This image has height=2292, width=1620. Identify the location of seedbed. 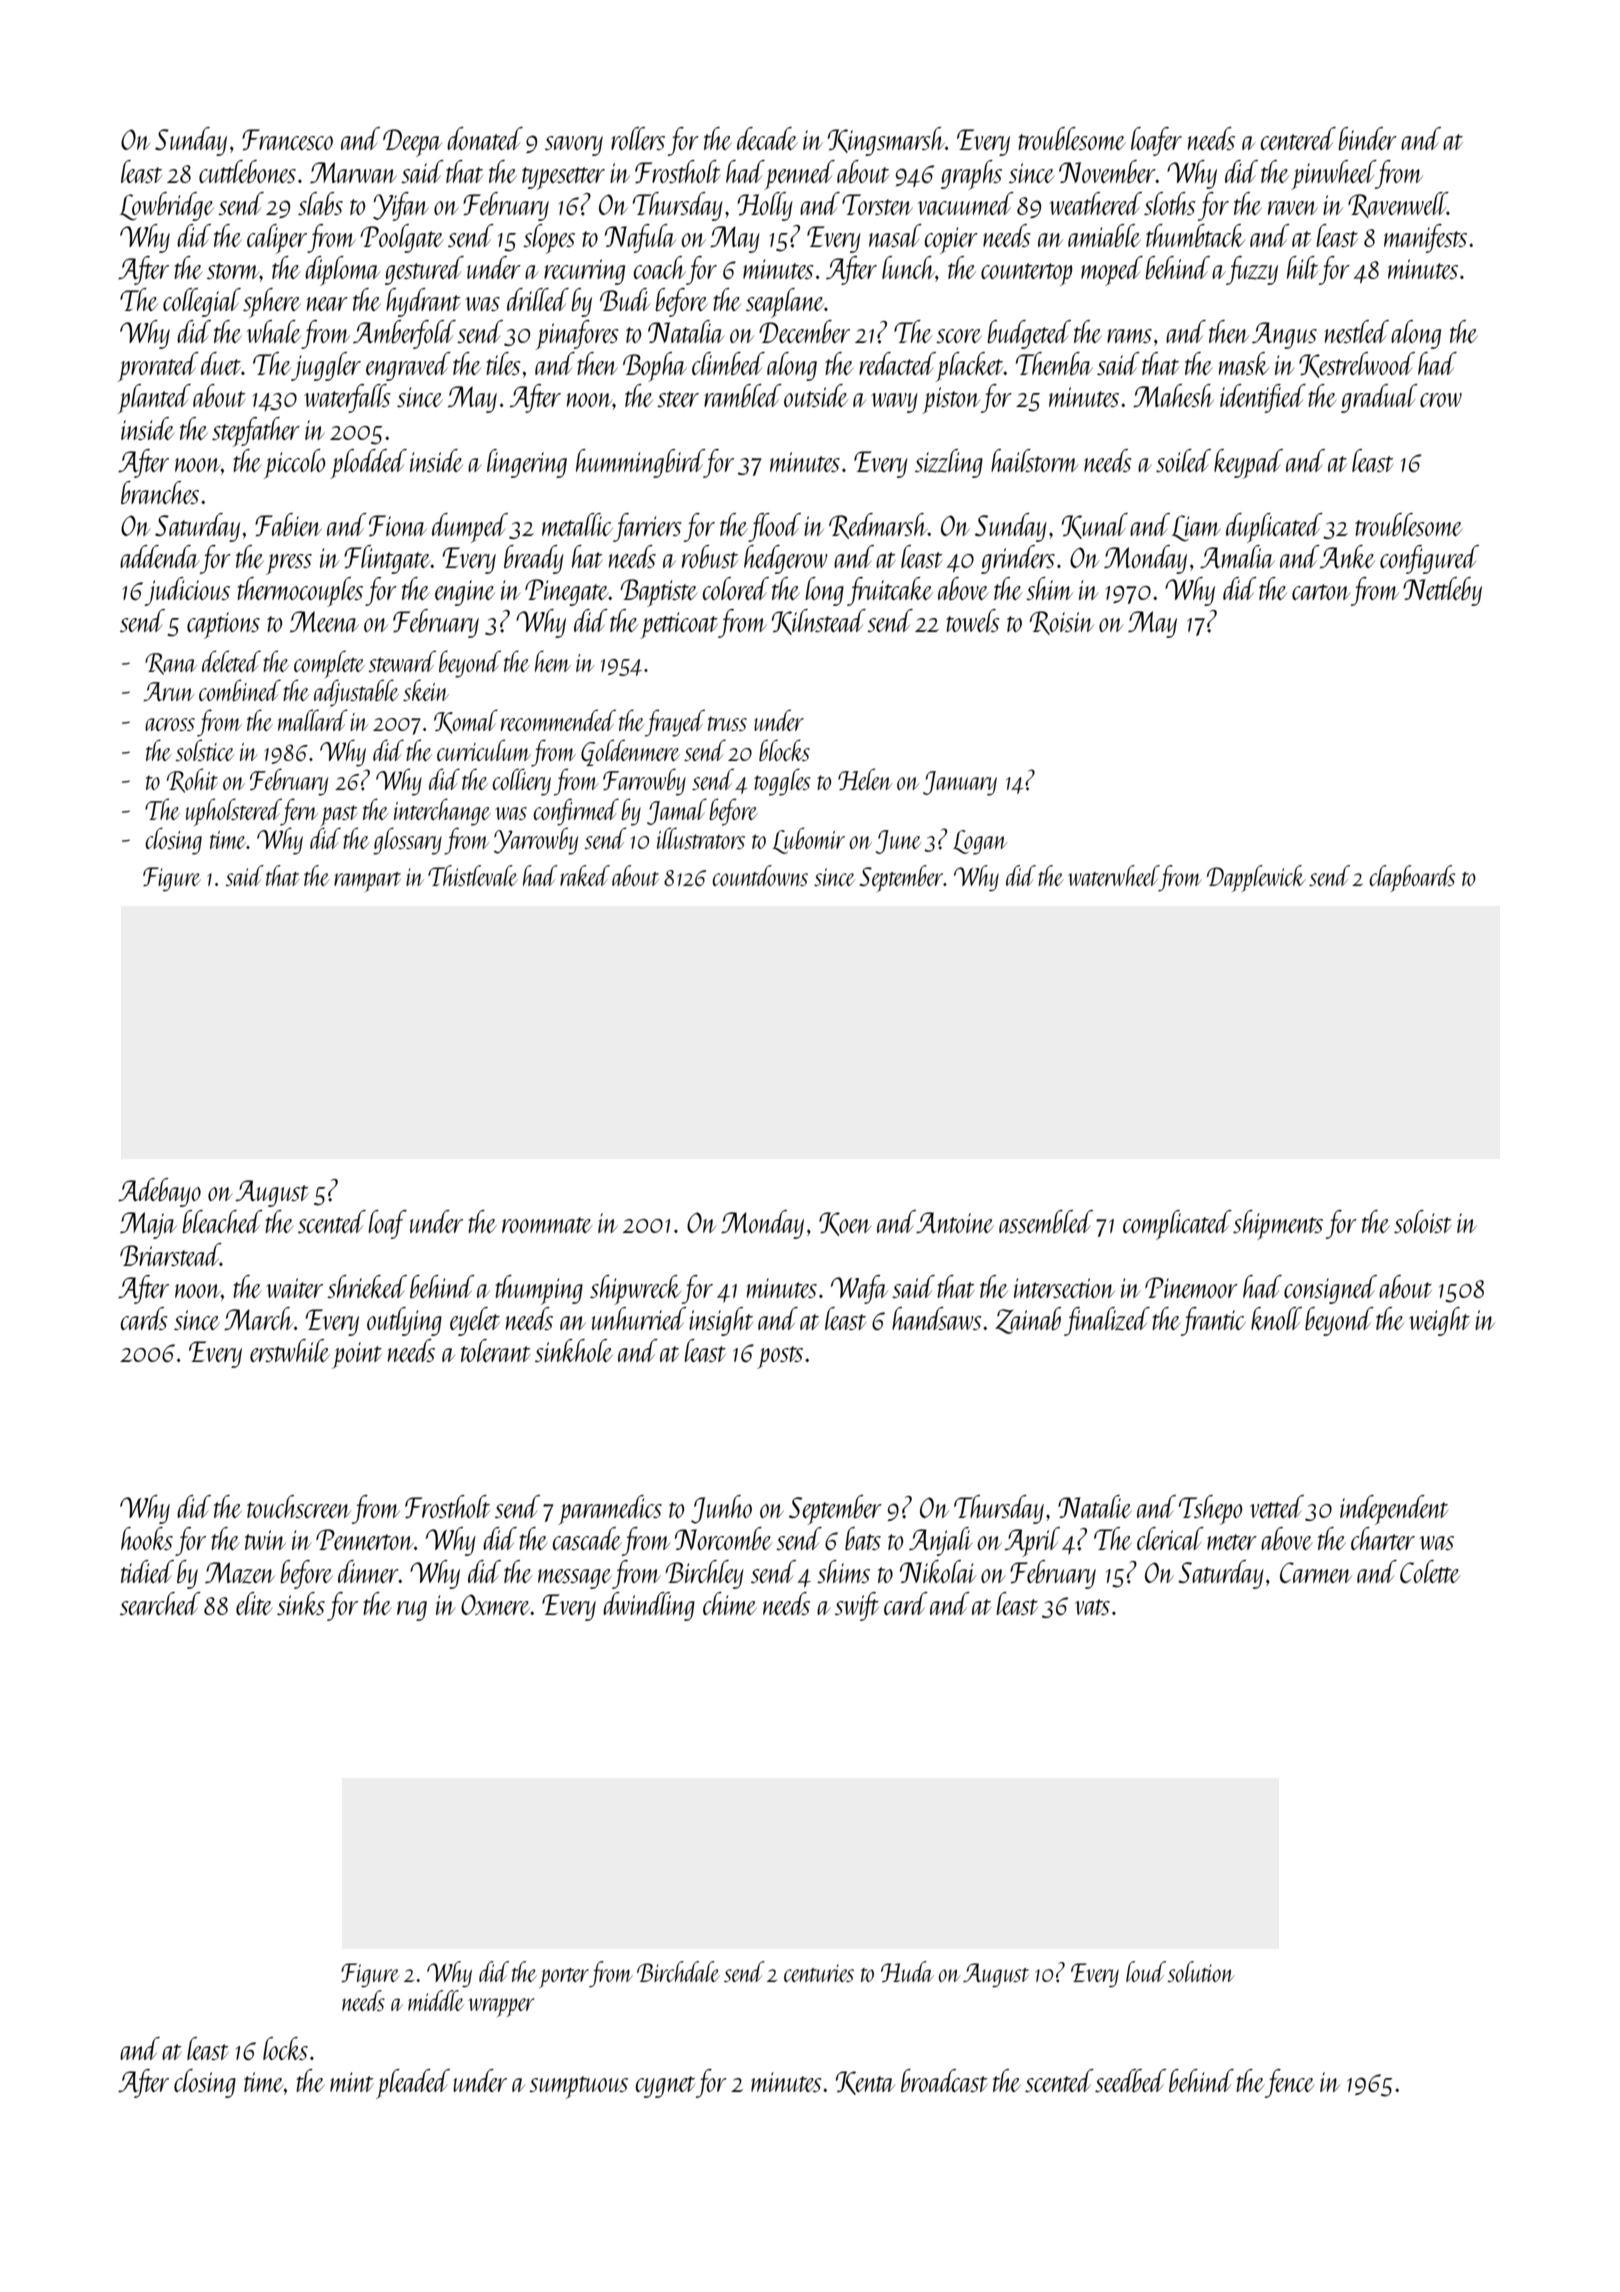
(1130, 2080).
